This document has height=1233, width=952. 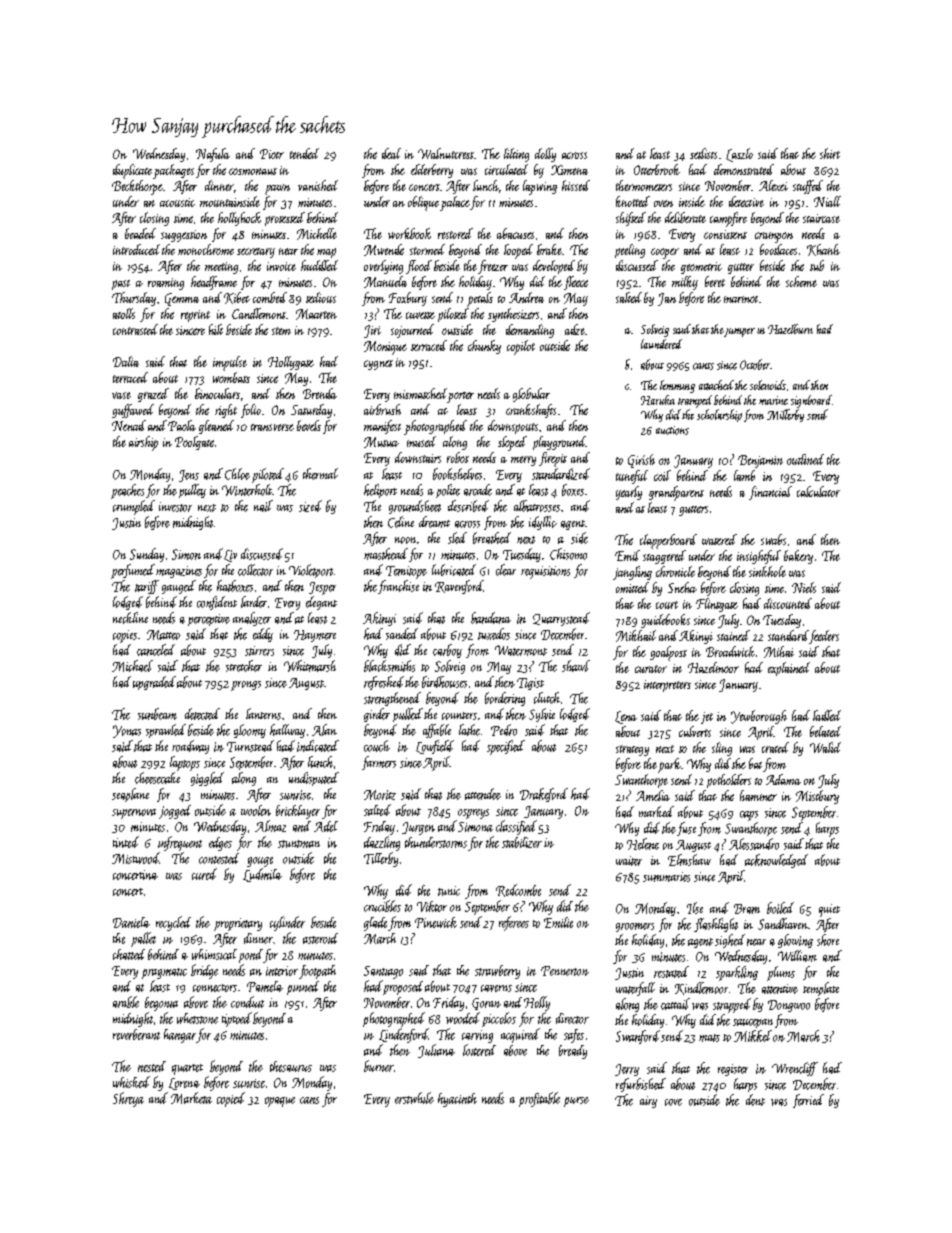 I want to click on Walnutcrest, so click(x=446, y=153).
